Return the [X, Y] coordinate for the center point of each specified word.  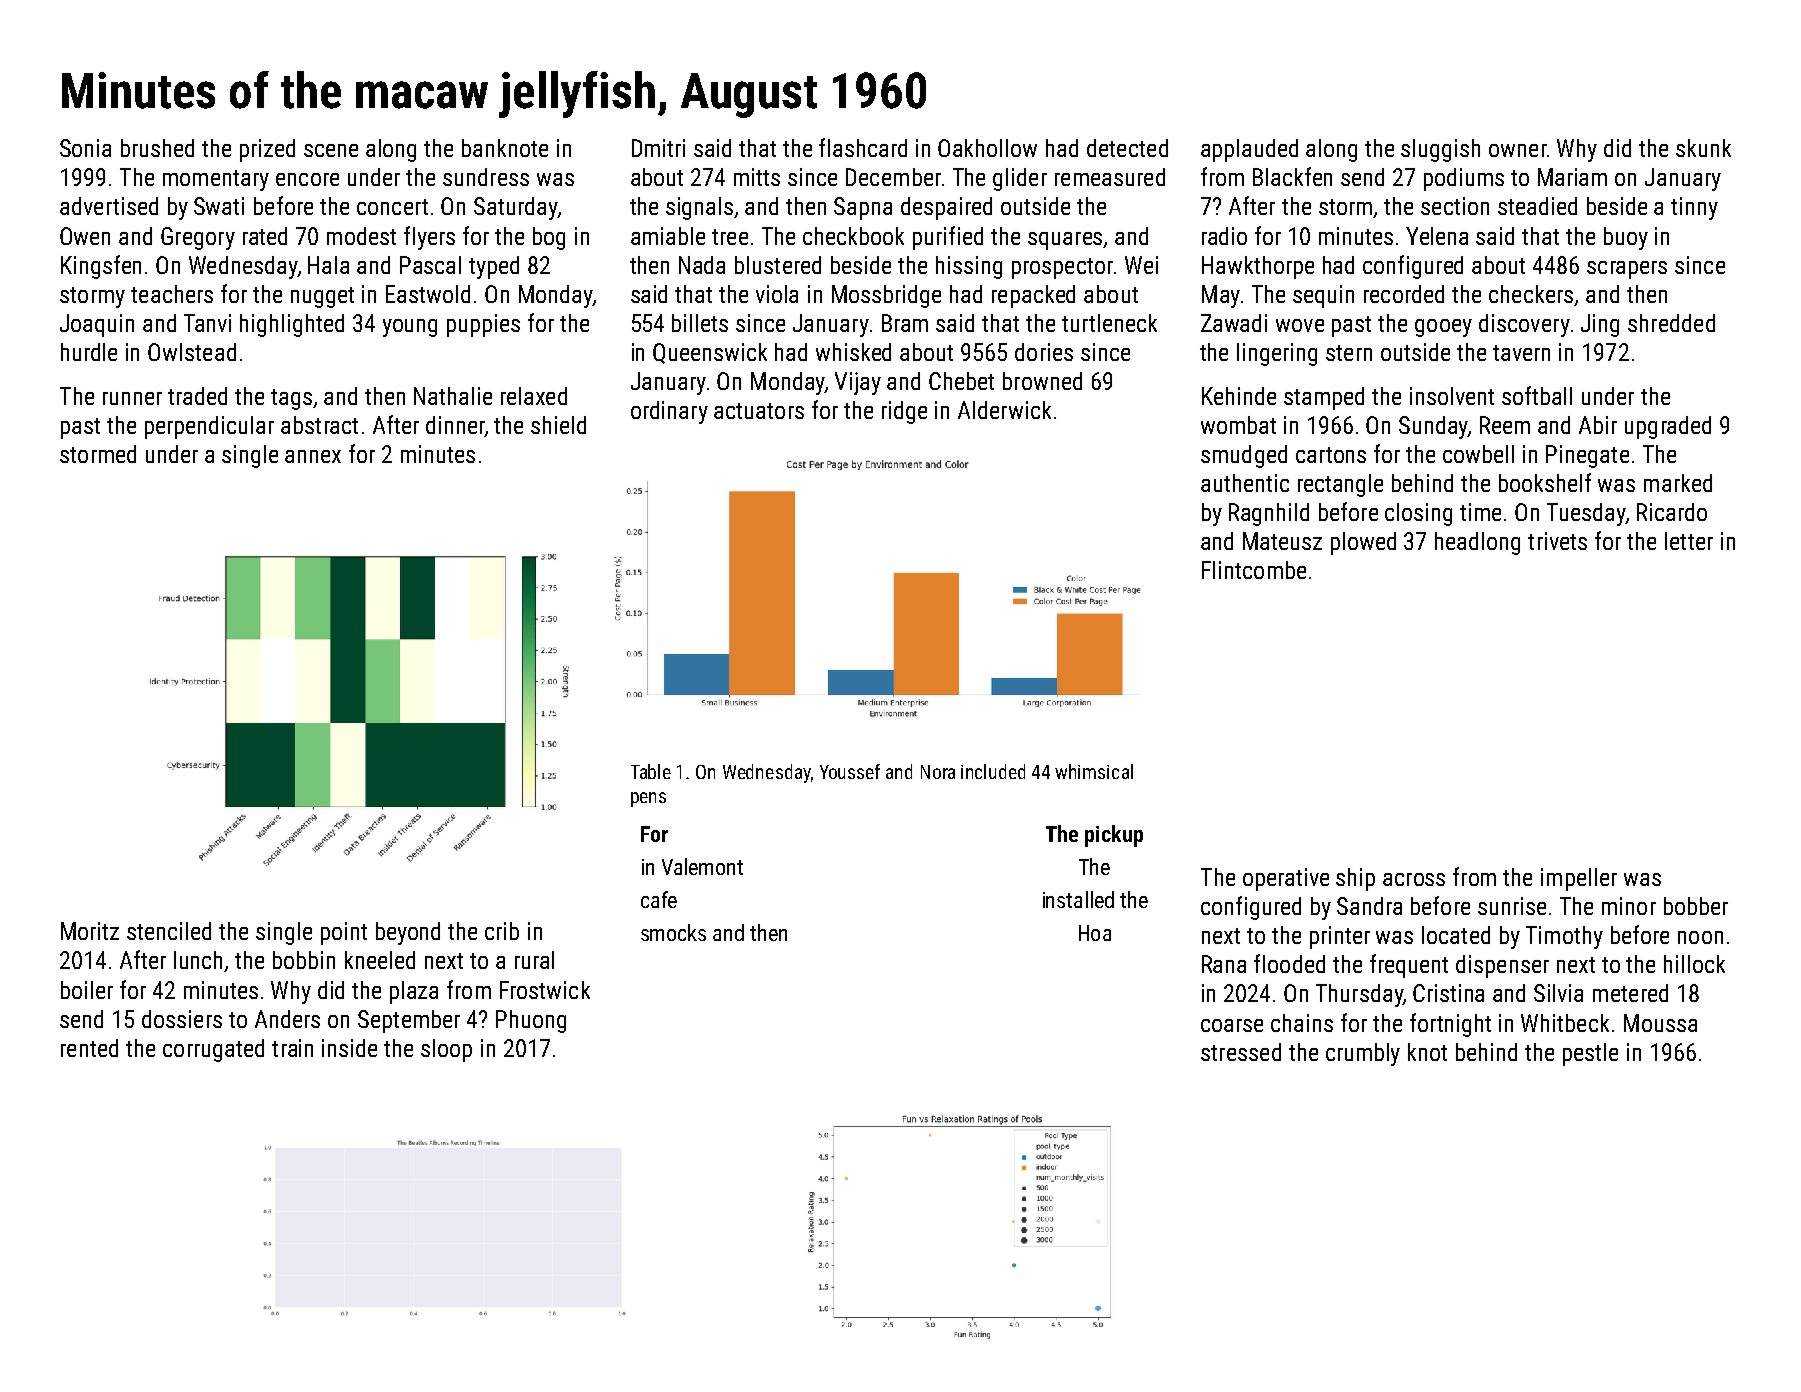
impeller [1579, 879]
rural [534, 960]
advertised [109, 206]
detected [1127, 148]
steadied [1537, 206]
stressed [1241, 1052]
